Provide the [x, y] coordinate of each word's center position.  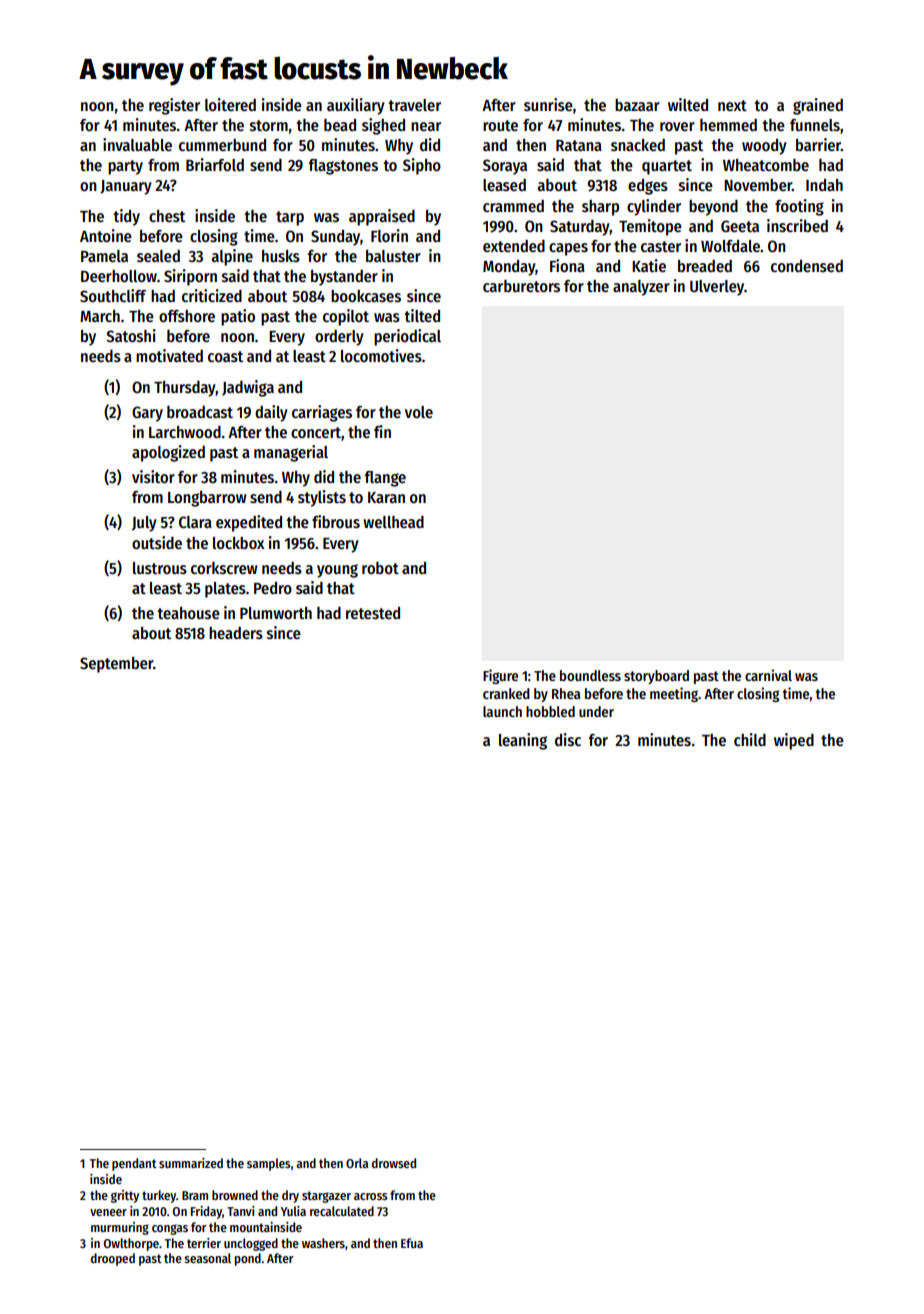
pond [248, 1259]
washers [323, 1243]
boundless [590, 675]
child [750, 739]
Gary [147, 414]
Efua [412, 1243]
